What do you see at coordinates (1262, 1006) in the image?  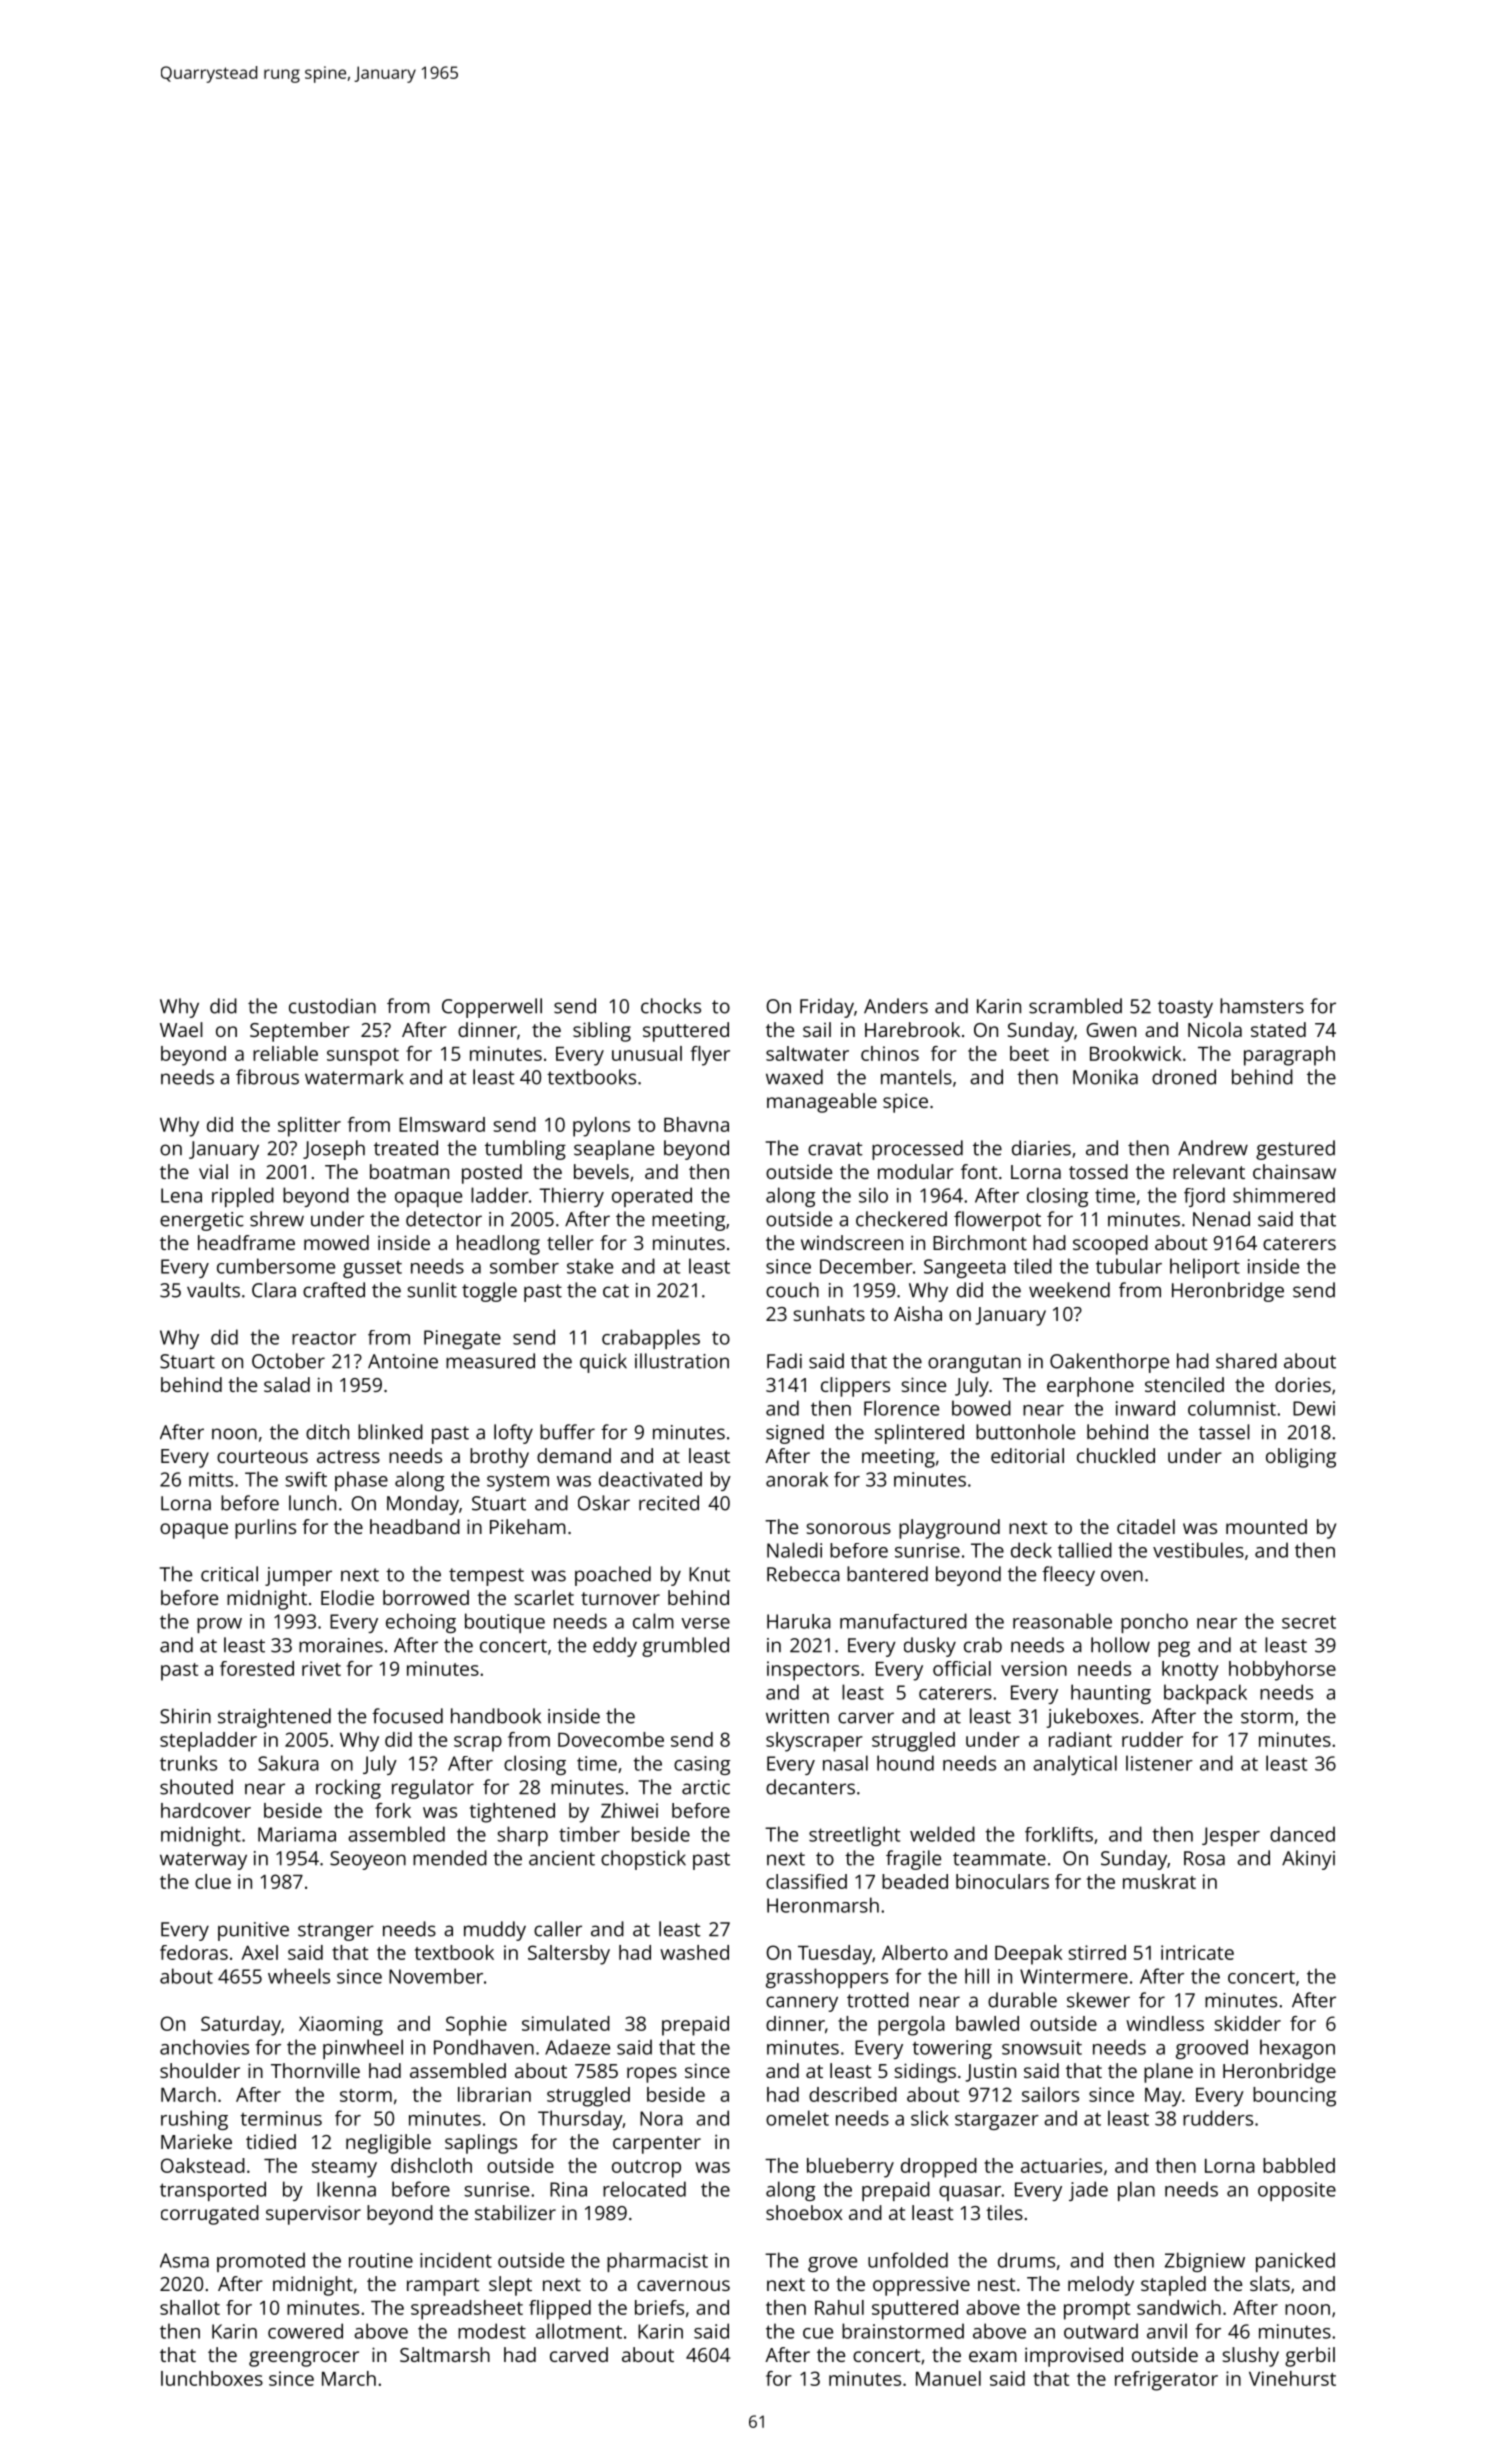 I see `hamsters` at bounding box center [1262, 1006].
